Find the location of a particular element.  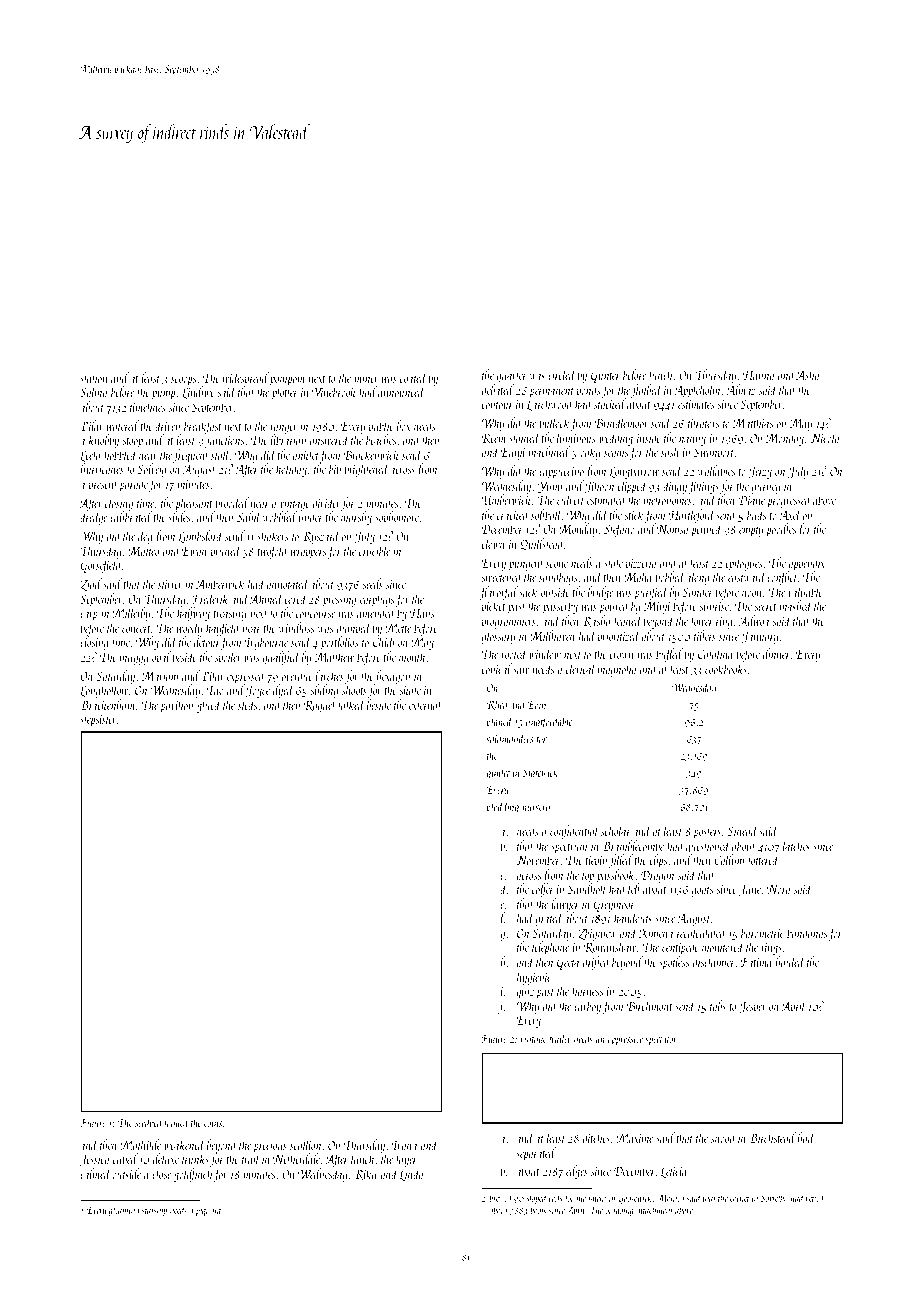

stepsister is located at coordinates (98, 721).
